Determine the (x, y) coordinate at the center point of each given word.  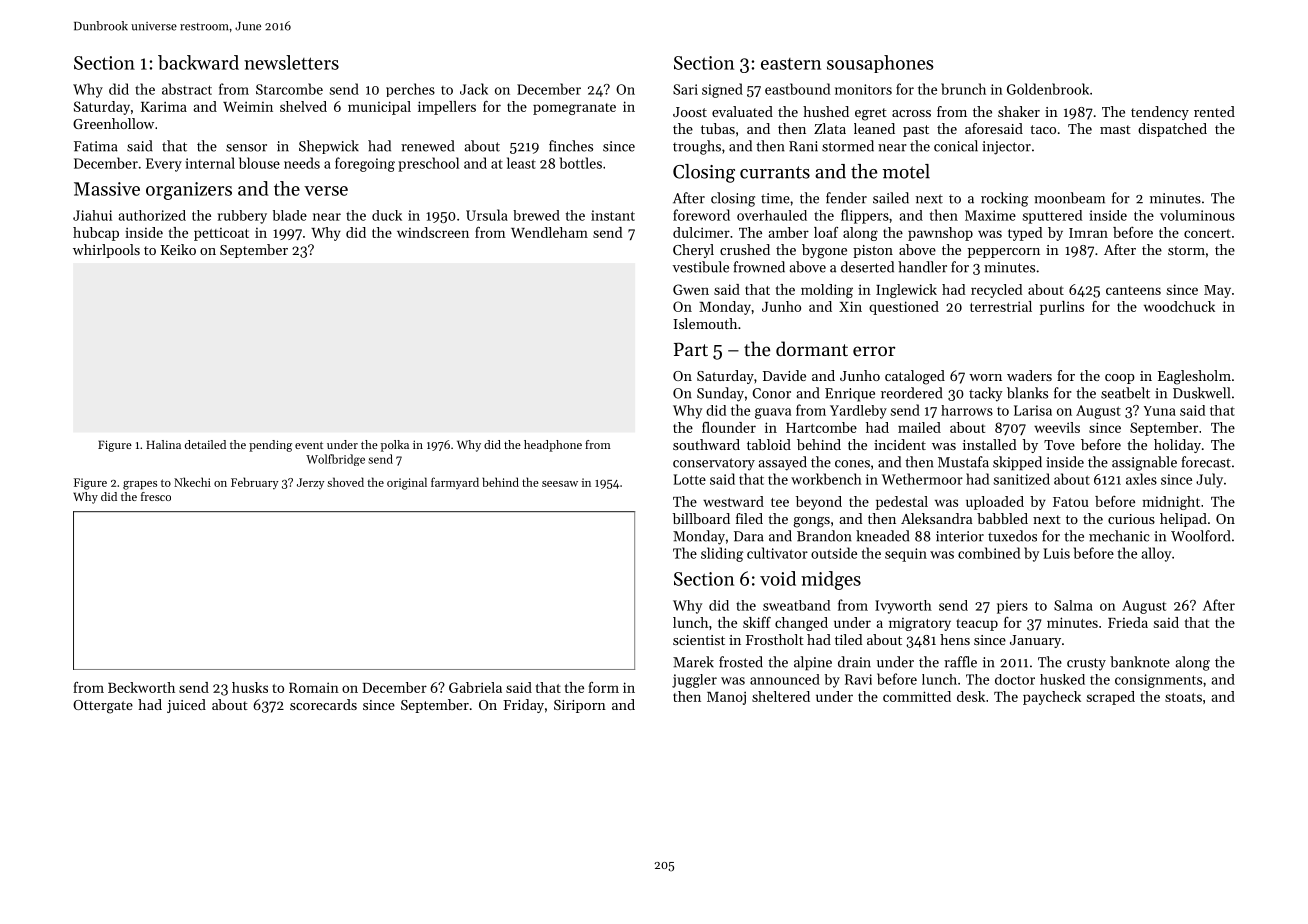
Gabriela (475, 687)
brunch (963, 89)
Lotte (690, 479)
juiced (186, 706)
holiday (1177, 446)
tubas (718, 128)
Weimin (248, 106)
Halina (163, 444)
